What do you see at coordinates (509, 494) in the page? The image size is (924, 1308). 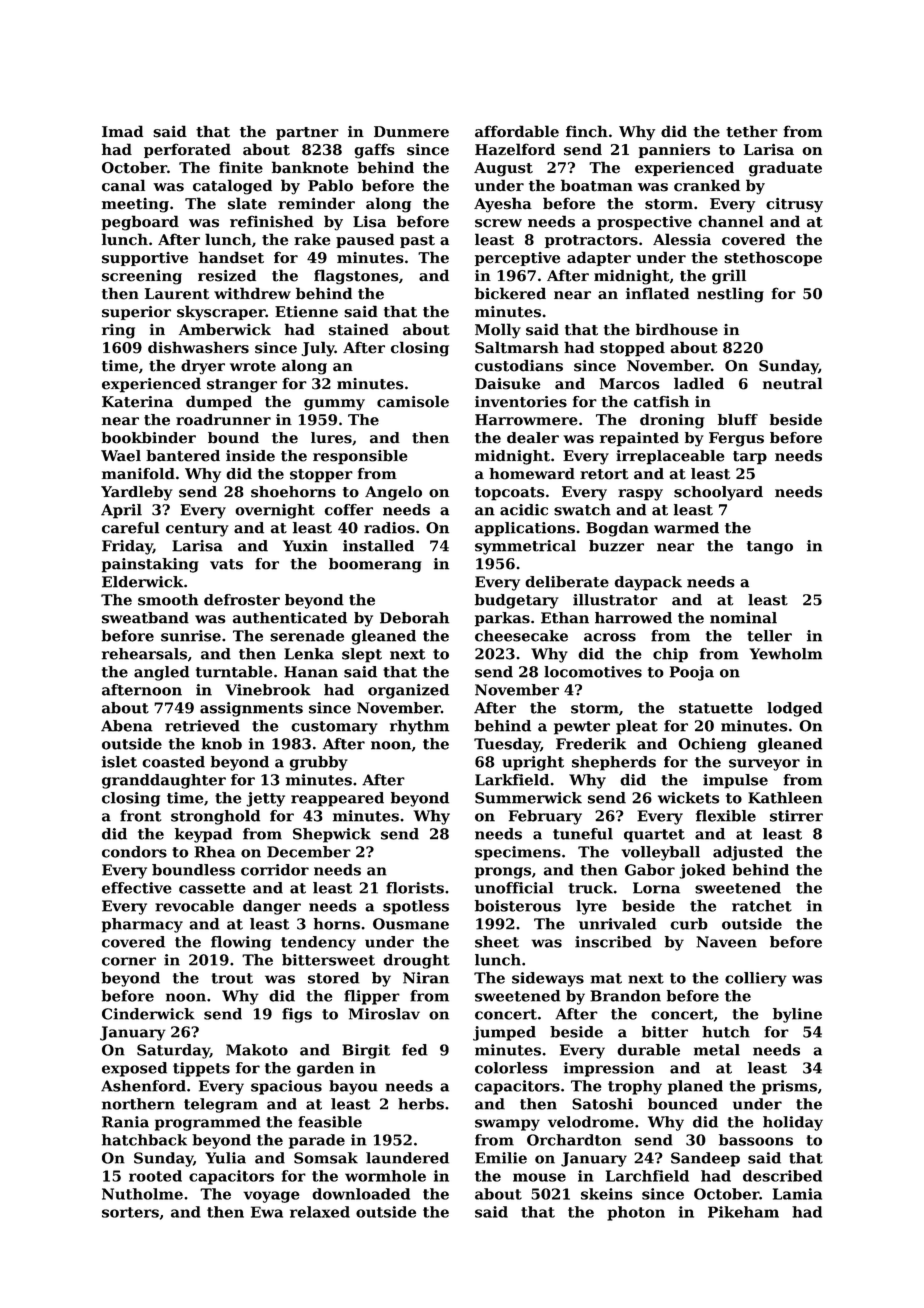 I see `topcoats` at bounding box center [509, 494].
